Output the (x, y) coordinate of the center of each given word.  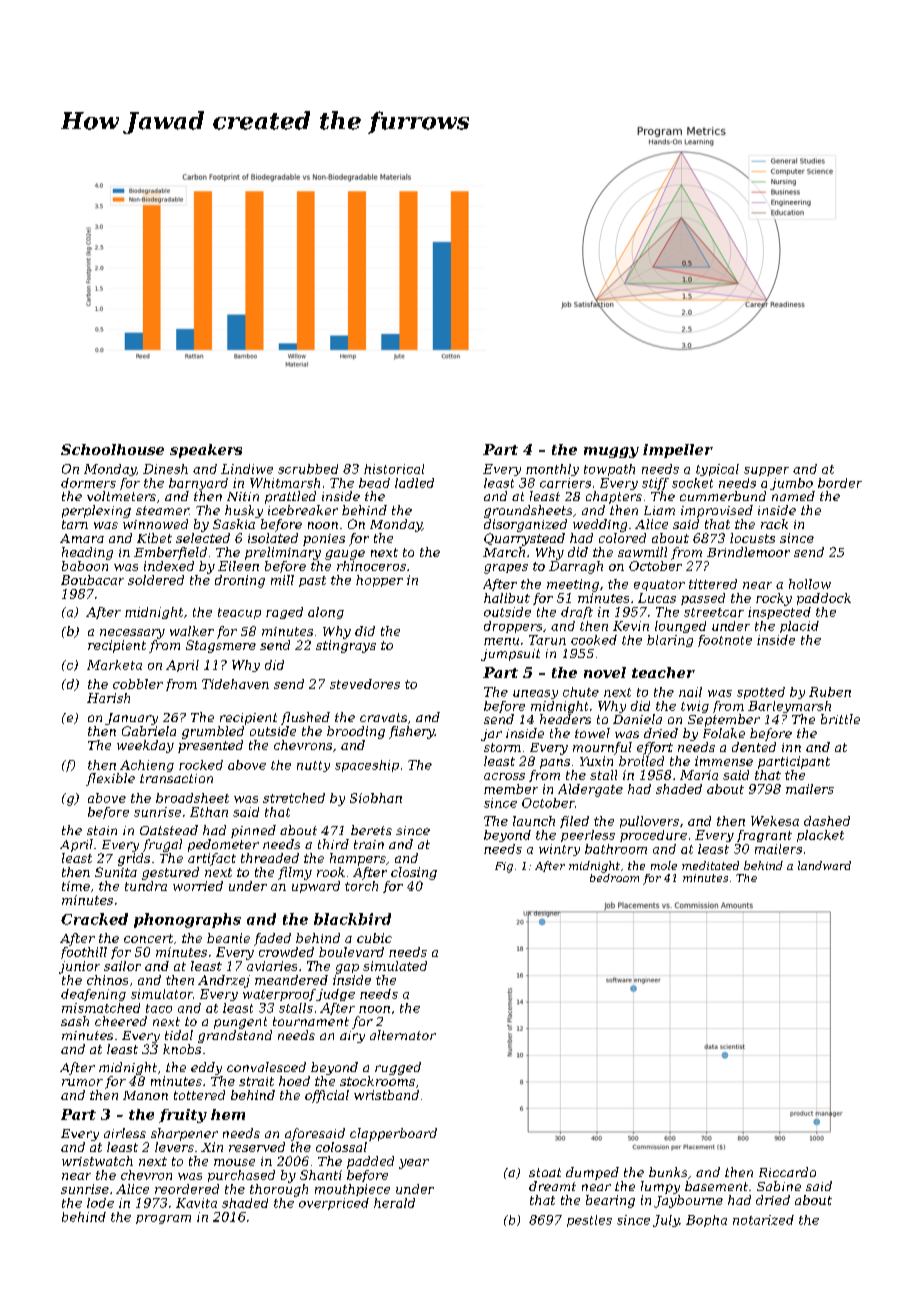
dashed (827, 821)
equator (659, 585)
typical (717, 470)
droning (240, 581)
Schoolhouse (112, 449)
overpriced (334, 1204)
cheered (121, 1021)
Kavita (196, 1203)
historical (394, 469)
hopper (379, 581)
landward (824, 865)
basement (716, 1186)
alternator (403, 1035)
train (369, 844)
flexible (110, 779)
